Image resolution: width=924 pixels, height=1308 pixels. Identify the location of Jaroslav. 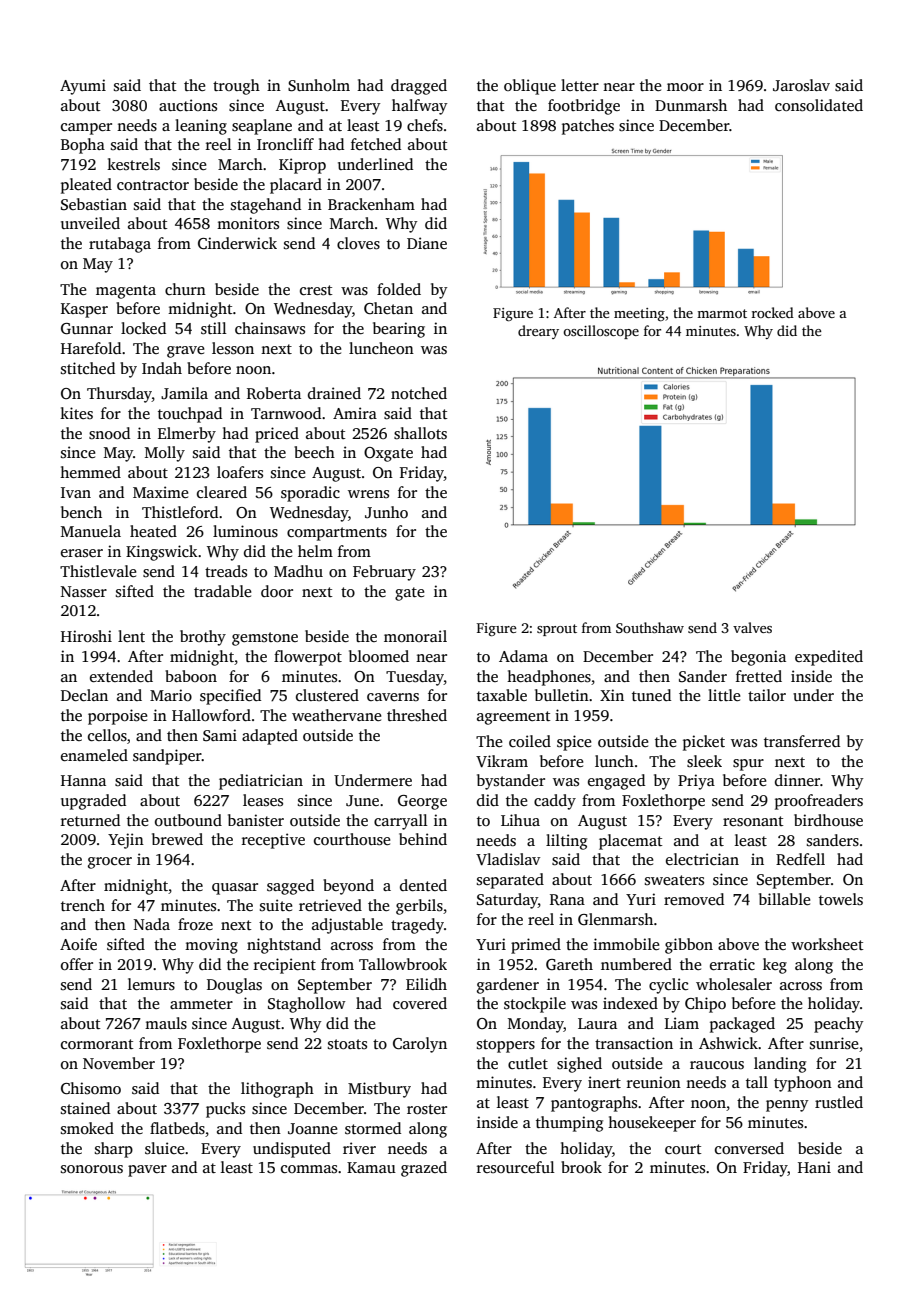
(801, 85).
